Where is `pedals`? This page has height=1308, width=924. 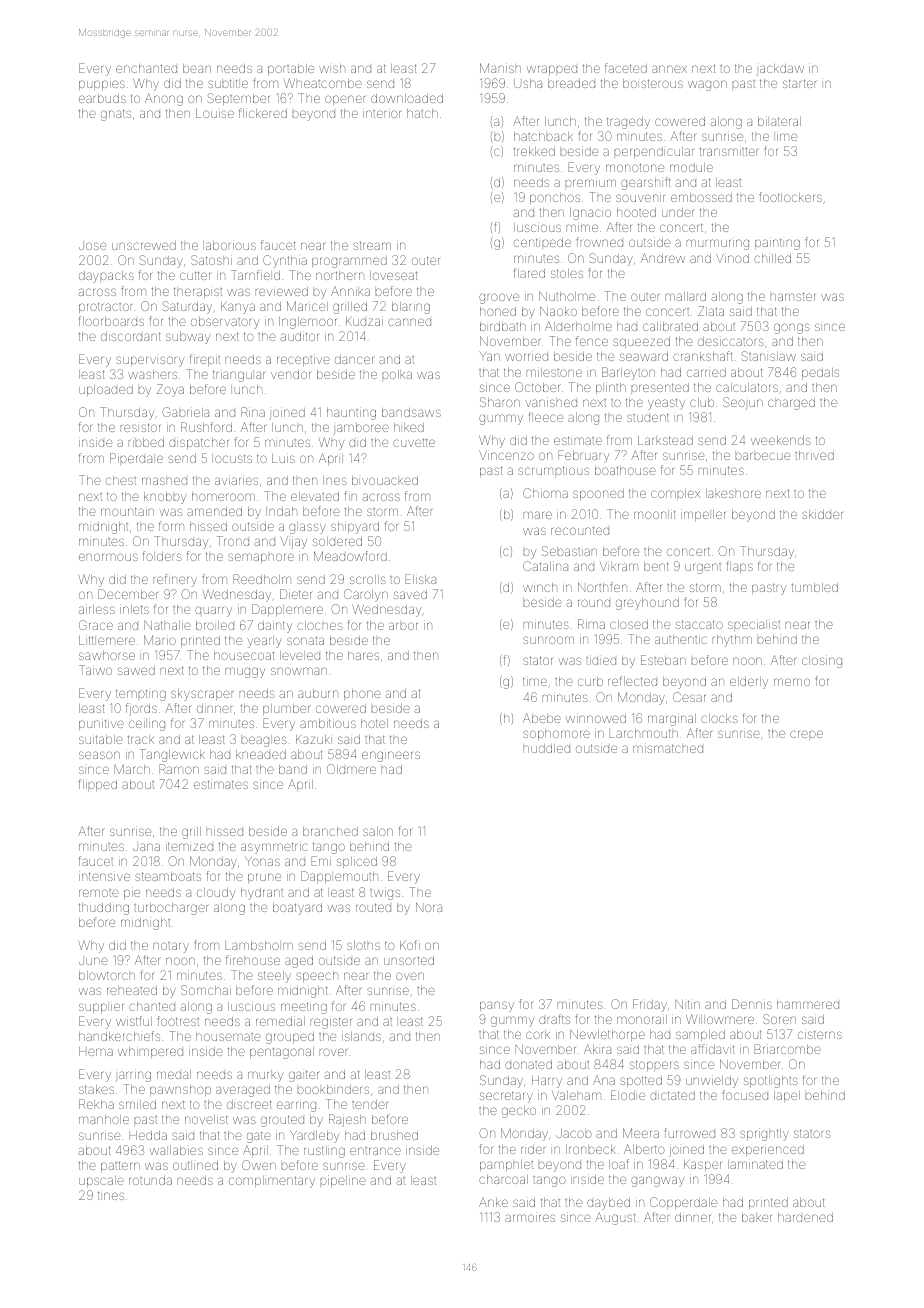
pedals is located at coordinates (820, 373).
